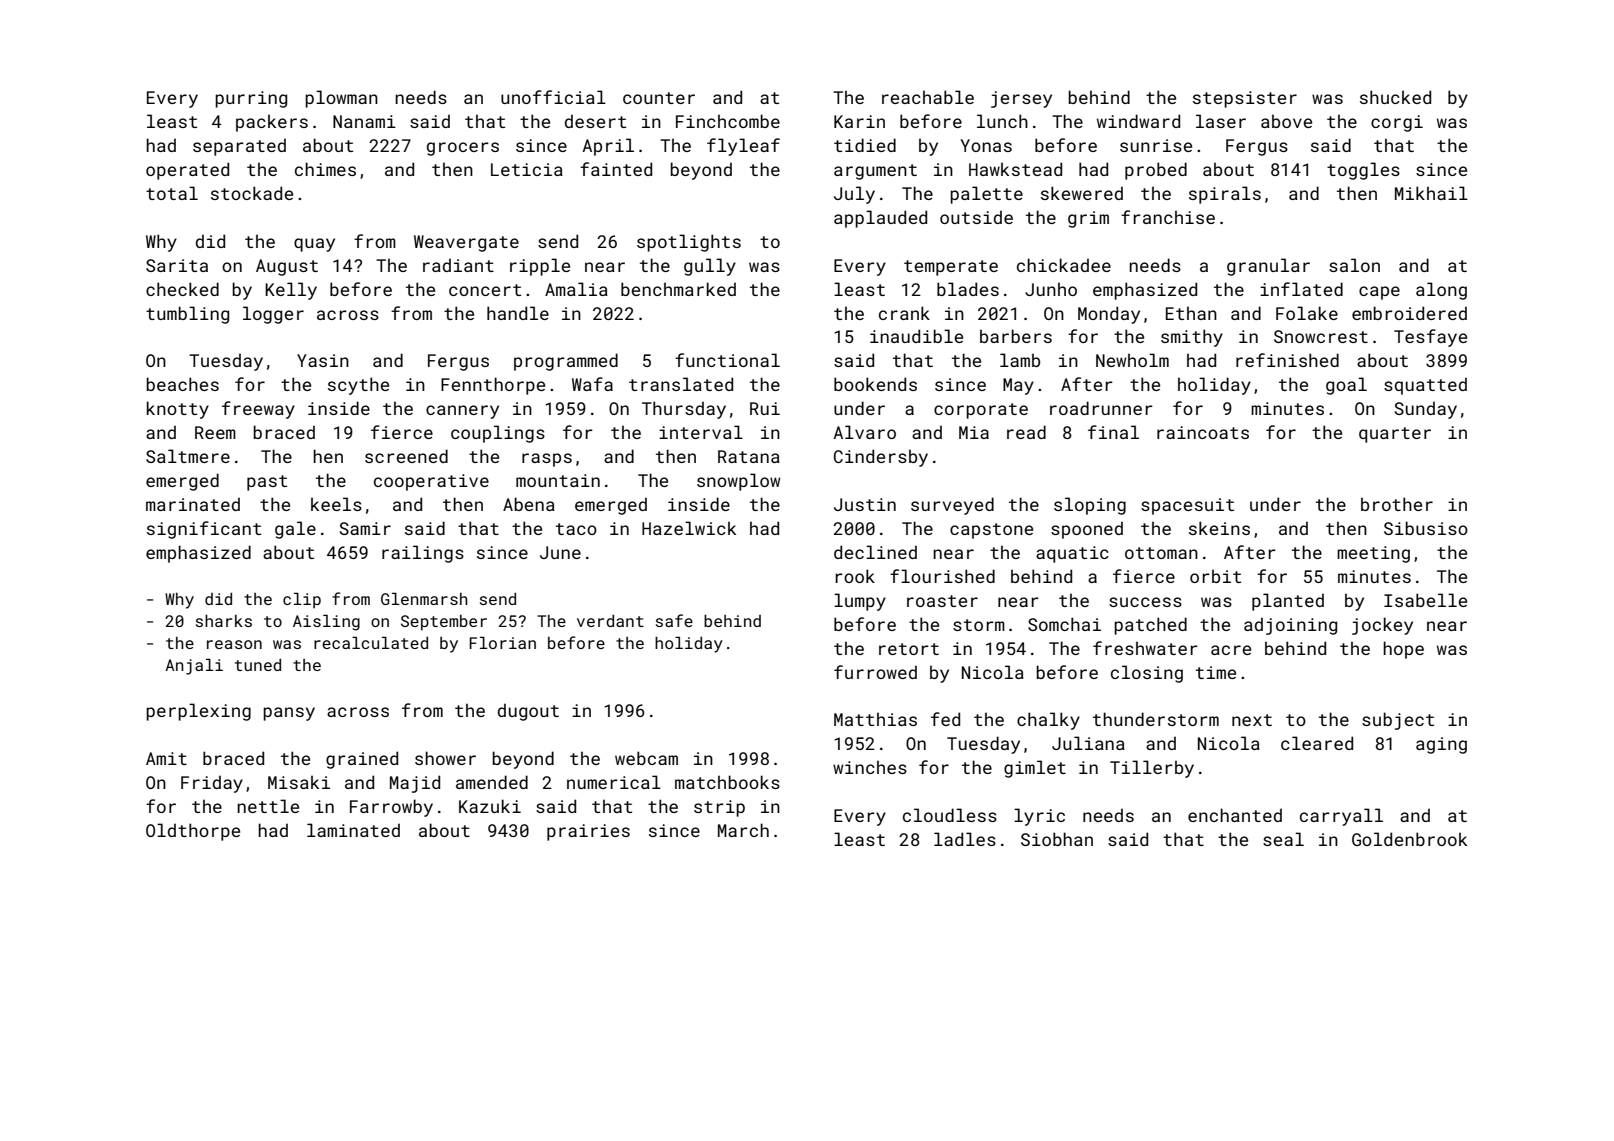 This screenshot has width=1614, height=1141. What do you see at coordinates (1145, 648) in the screenshot?
I see `freshwater` at bounding box center [1145, 648].
